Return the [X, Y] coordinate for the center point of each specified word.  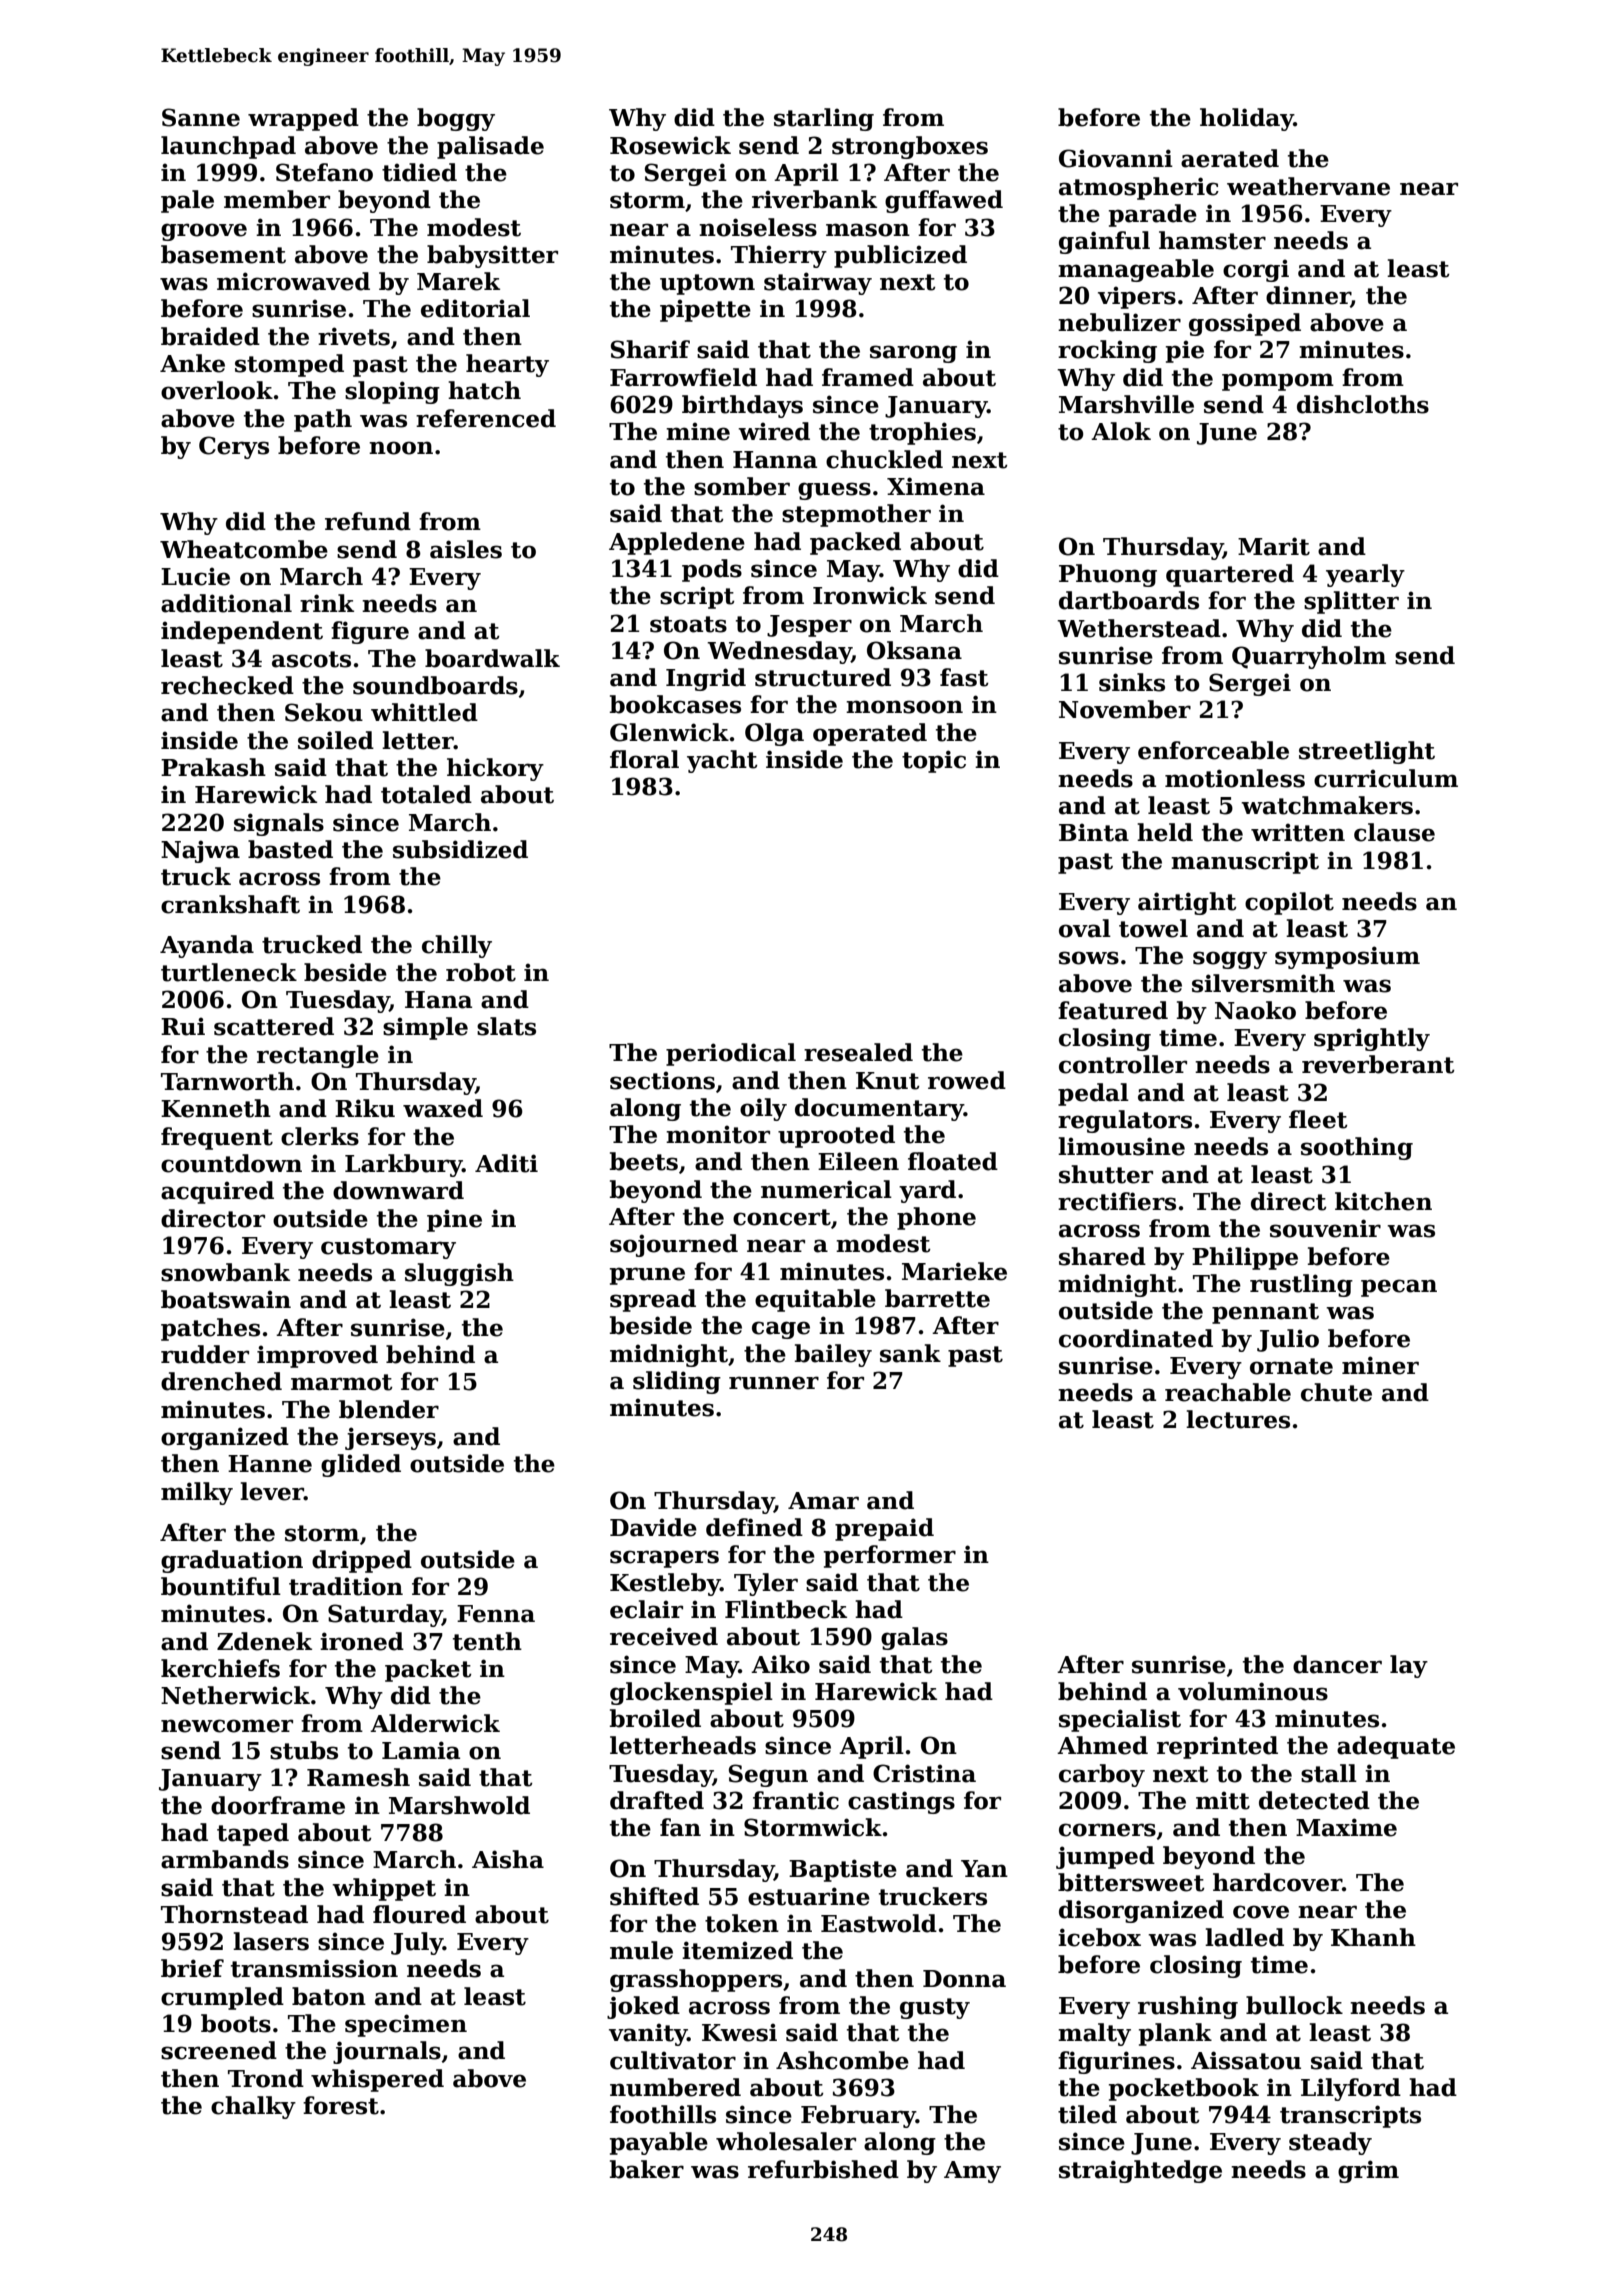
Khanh [1373, 1937]
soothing [1357, 1148]
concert [782, 1217]
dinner [1308, 296]
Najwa [200, 851]
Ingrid [706, 679]
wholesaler [786, 2141]
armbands [225, 1859]
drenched [221, 1381]
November [1125, 709]
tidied [419, 172]
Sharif [650, 349]
